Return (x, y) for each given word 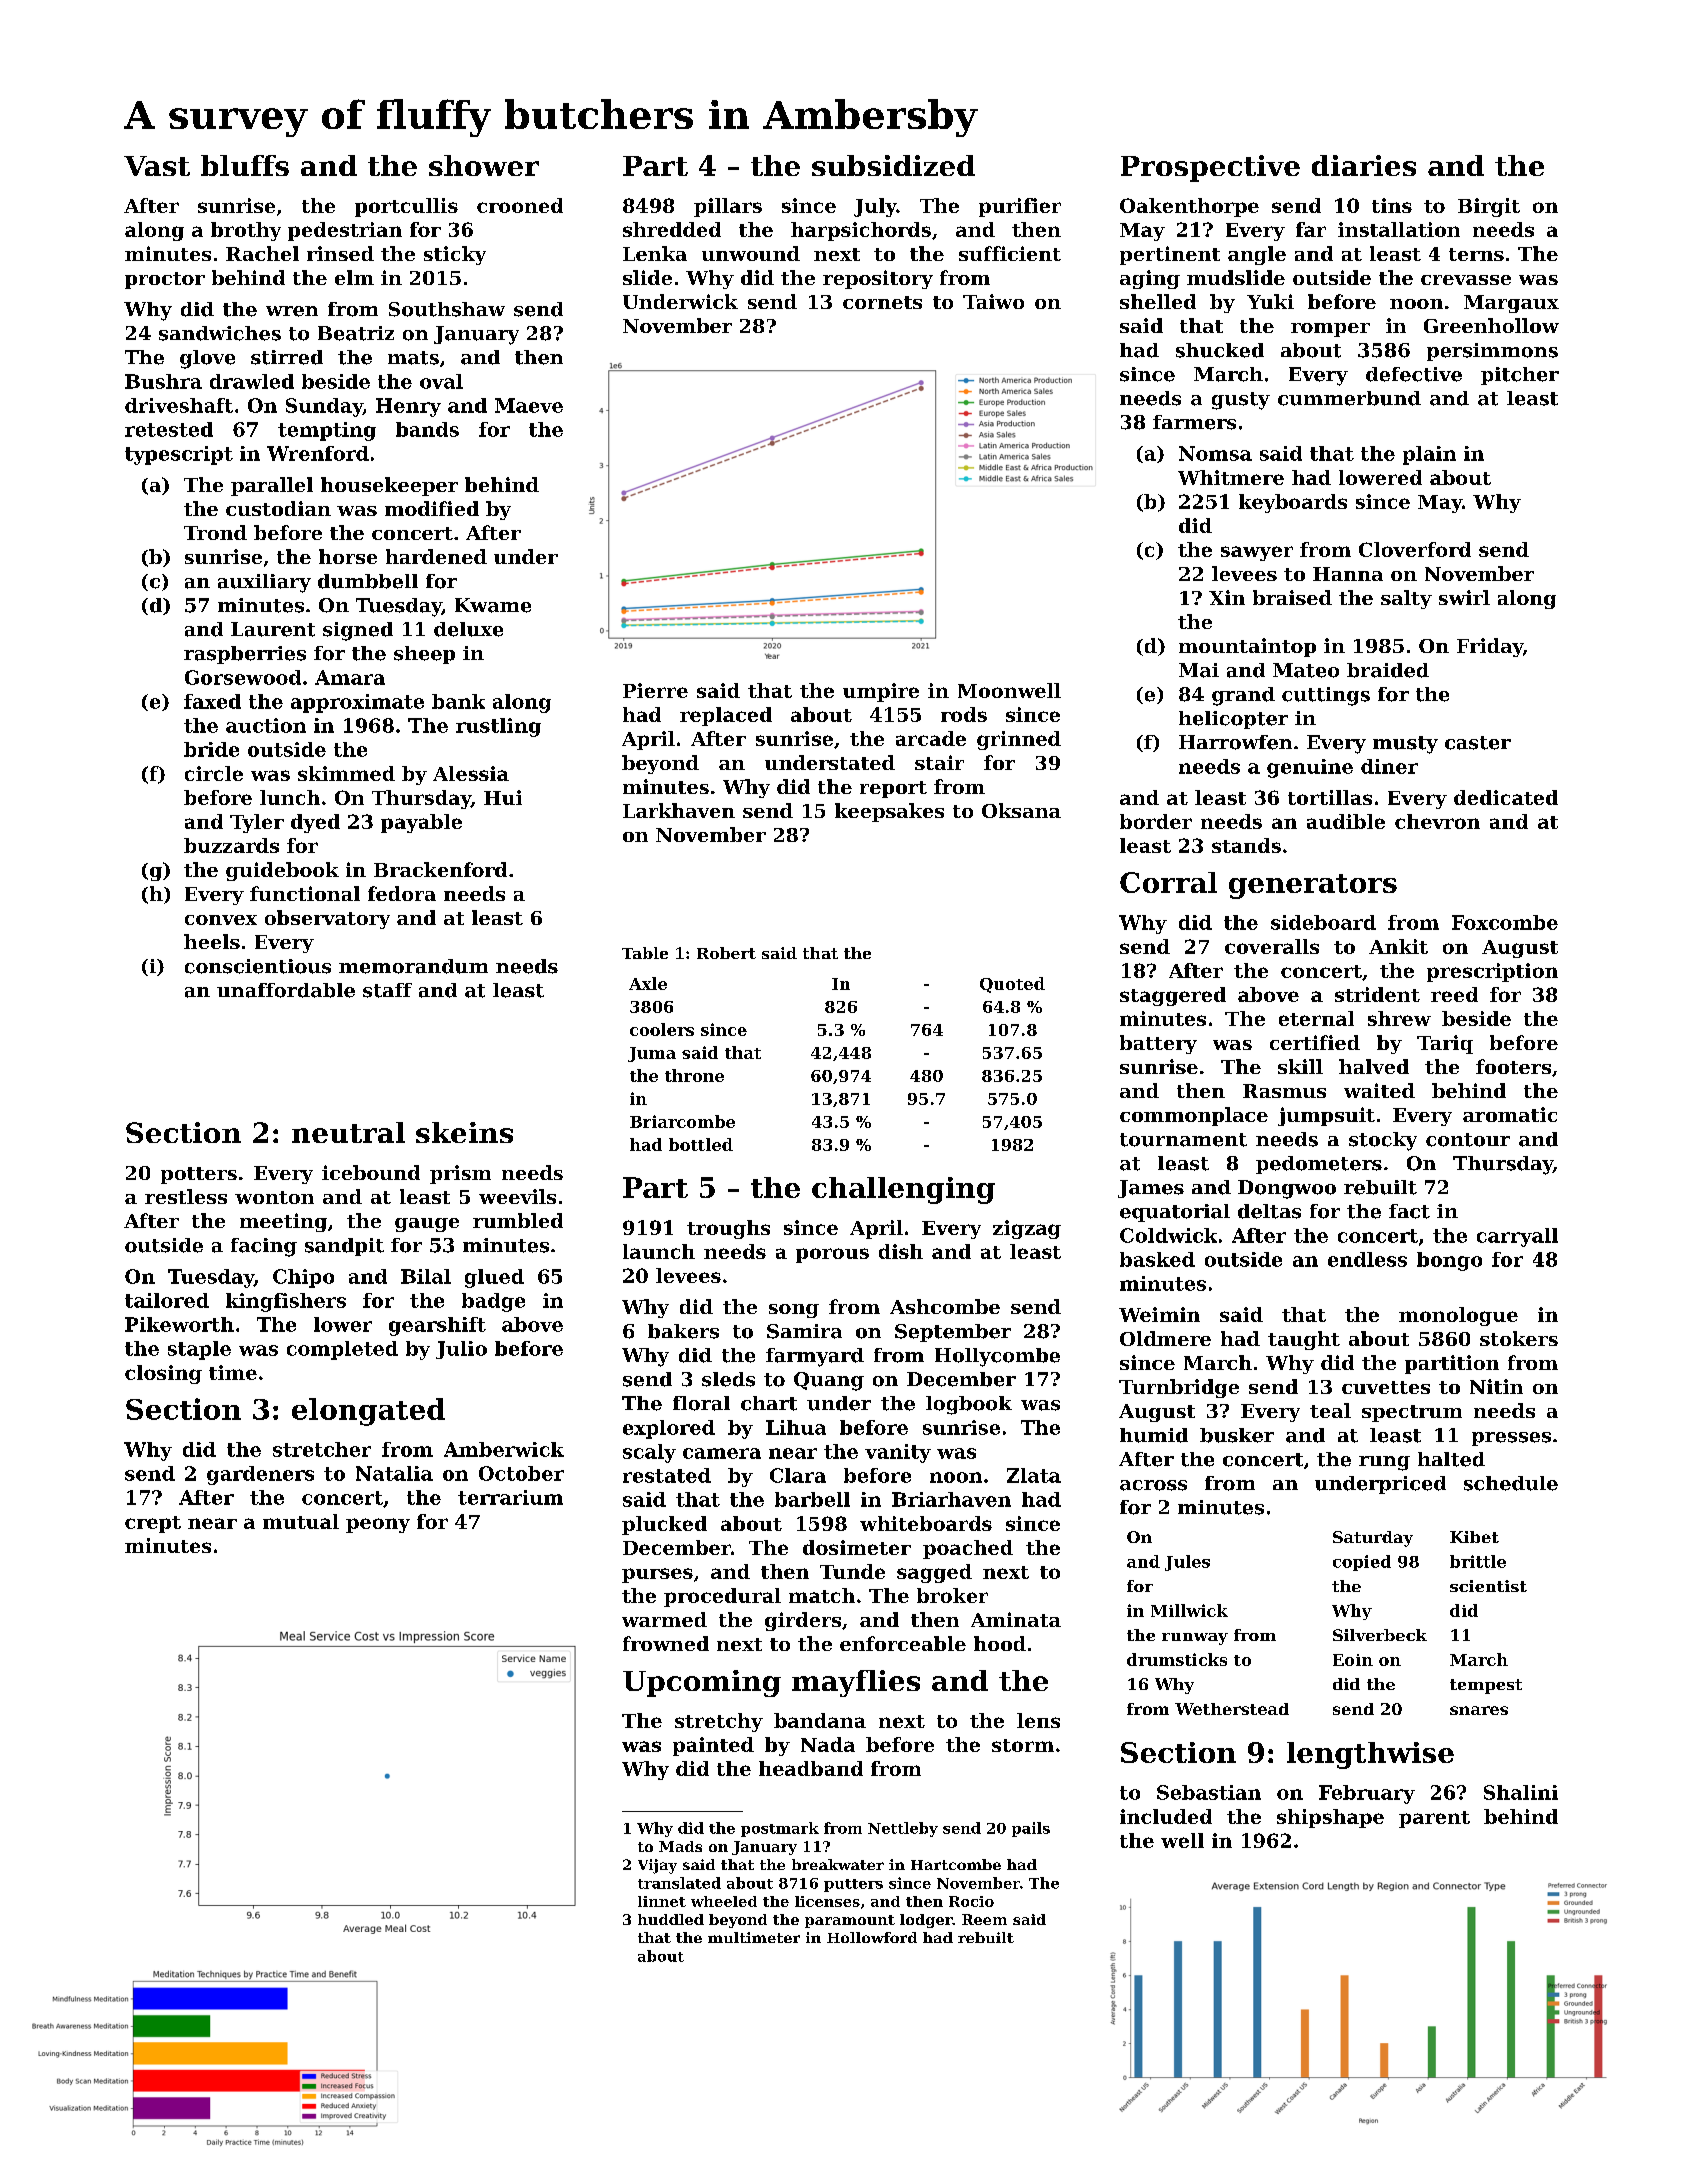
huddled (671, 1919)
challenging (903, 1190)
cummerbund (1349, 398)
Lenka (655, 253)
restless (186, 1196)
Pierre (655, 690)
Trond (215, 532)
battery (1158, 1044)
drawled (252, 381)
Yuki (1270, 301)
